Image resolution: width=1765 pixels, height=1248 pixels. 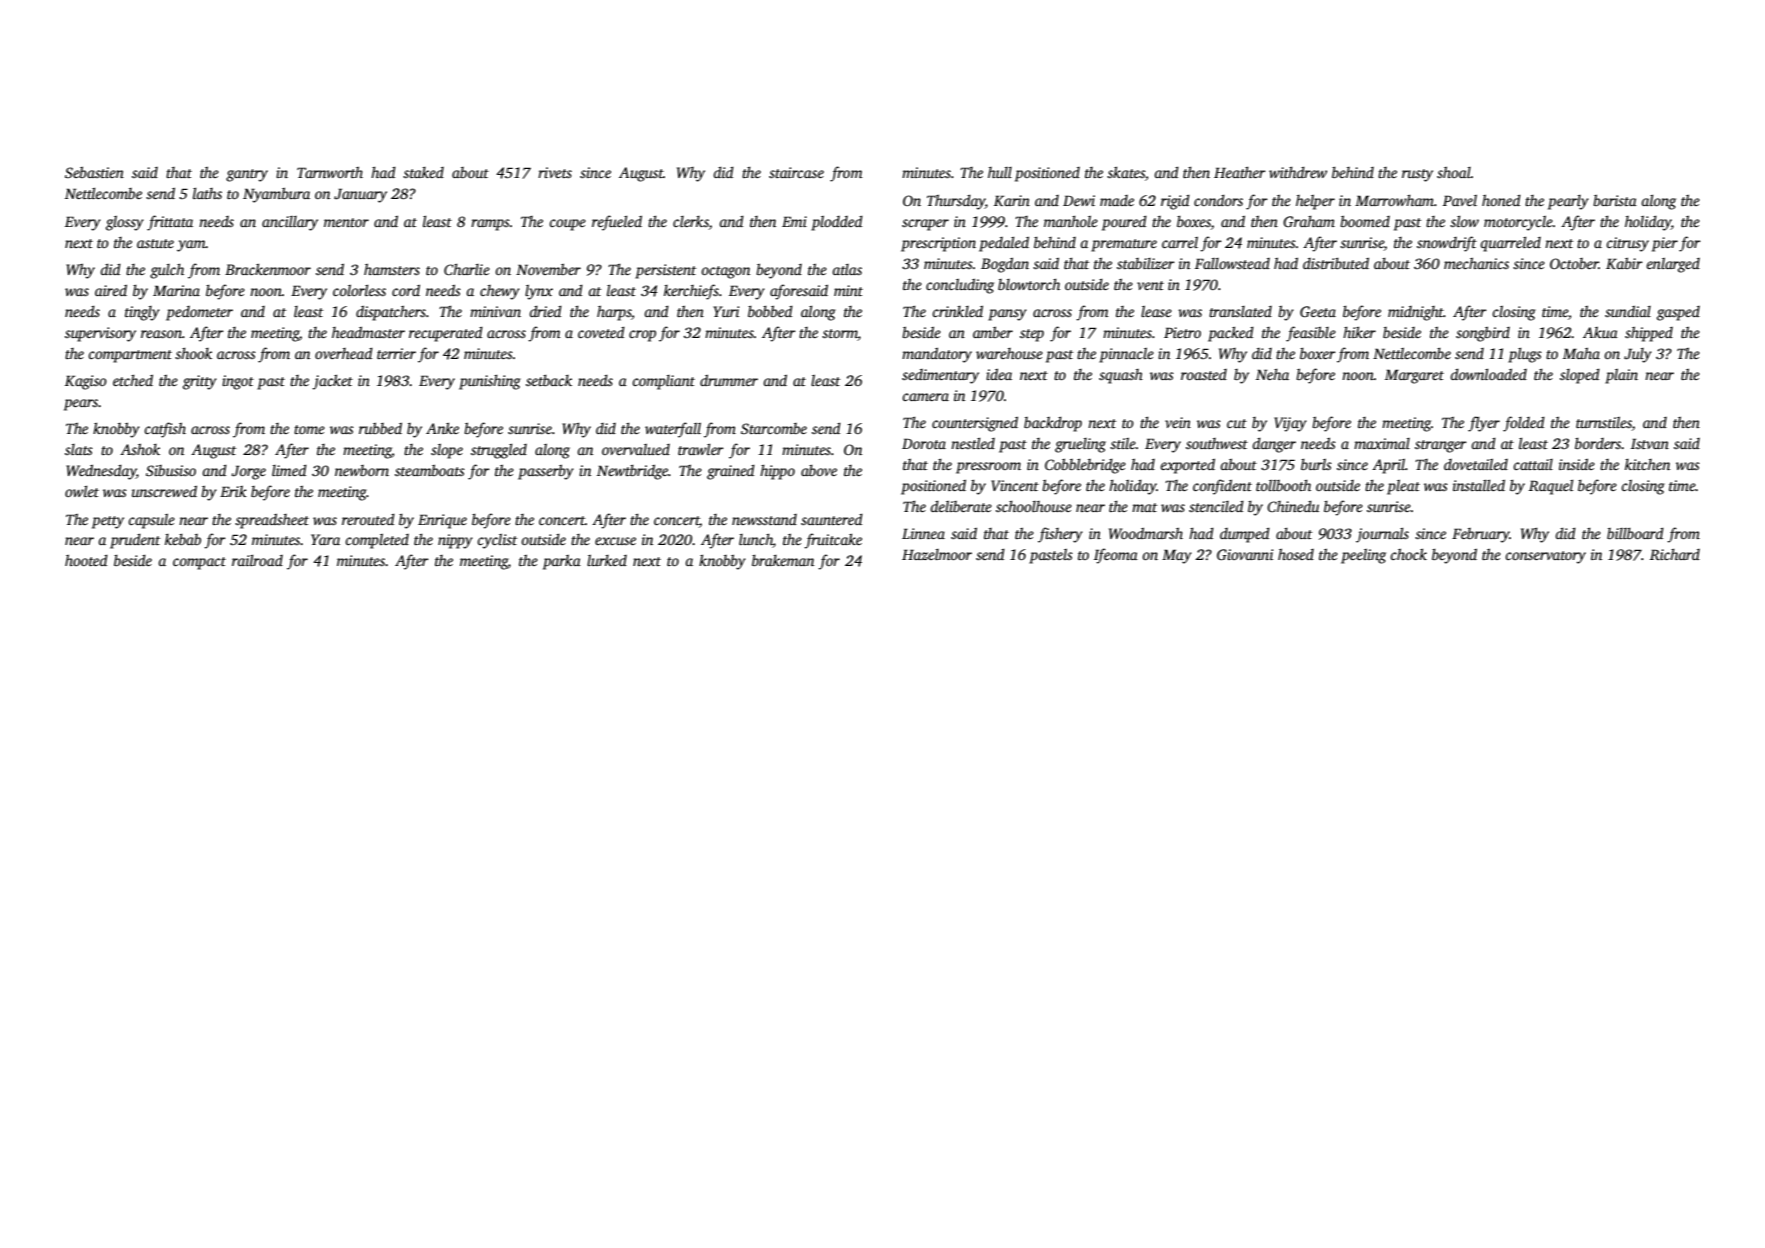 I want to click on folded, so click(x=1524, y=424).
